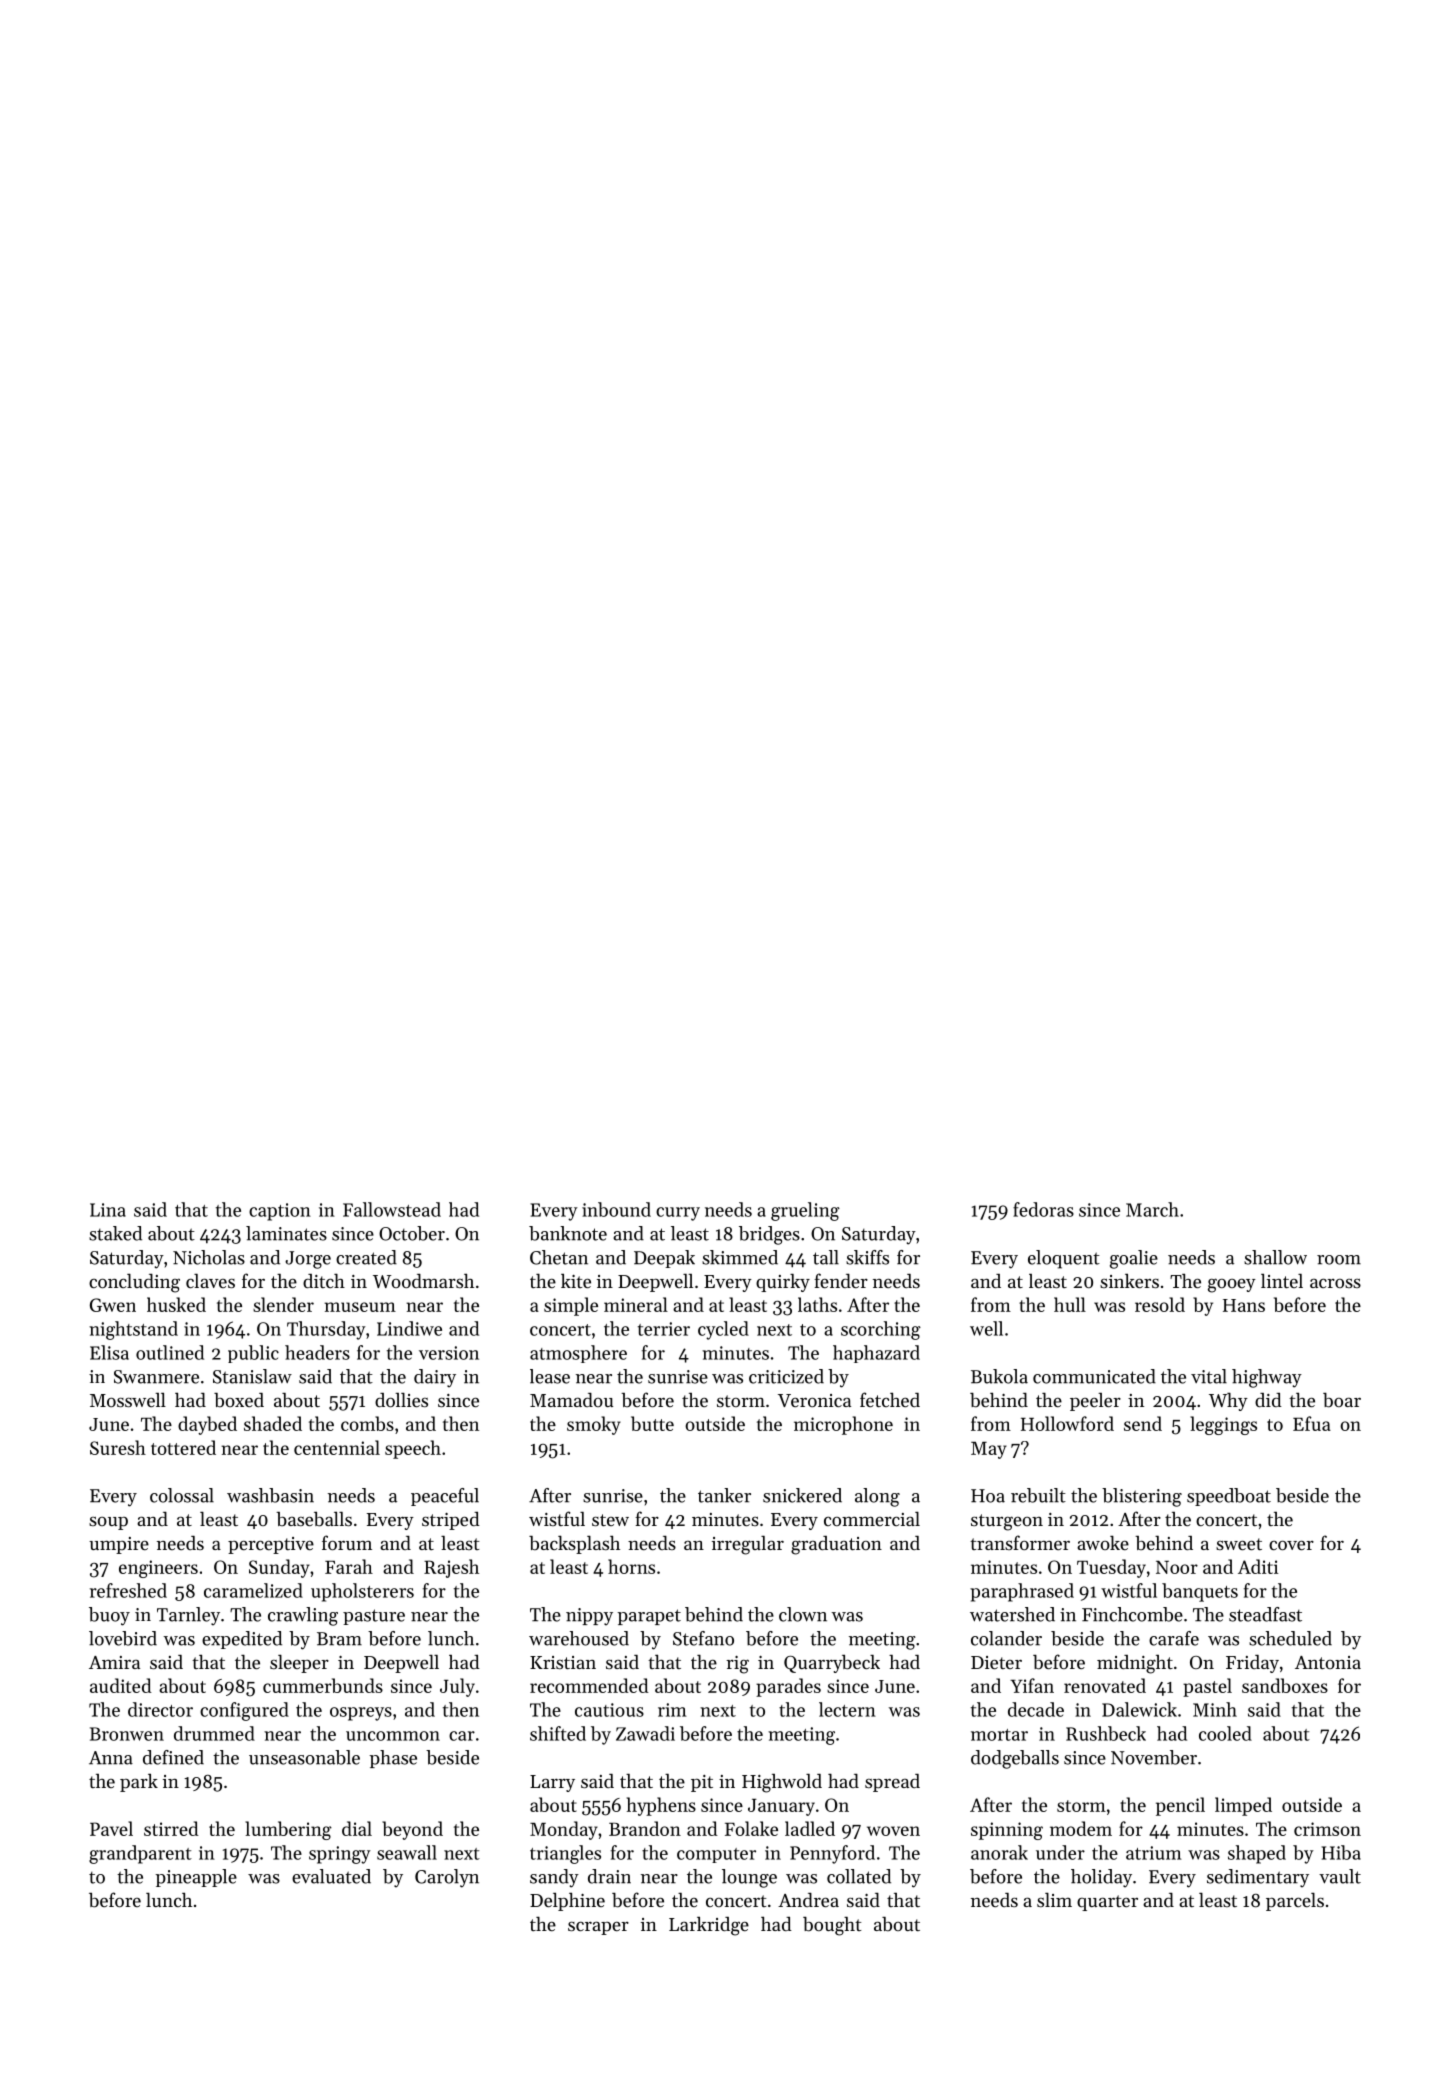  Describe the element at coordinates (826, 1257) in the document. I see `tall` at that location.
